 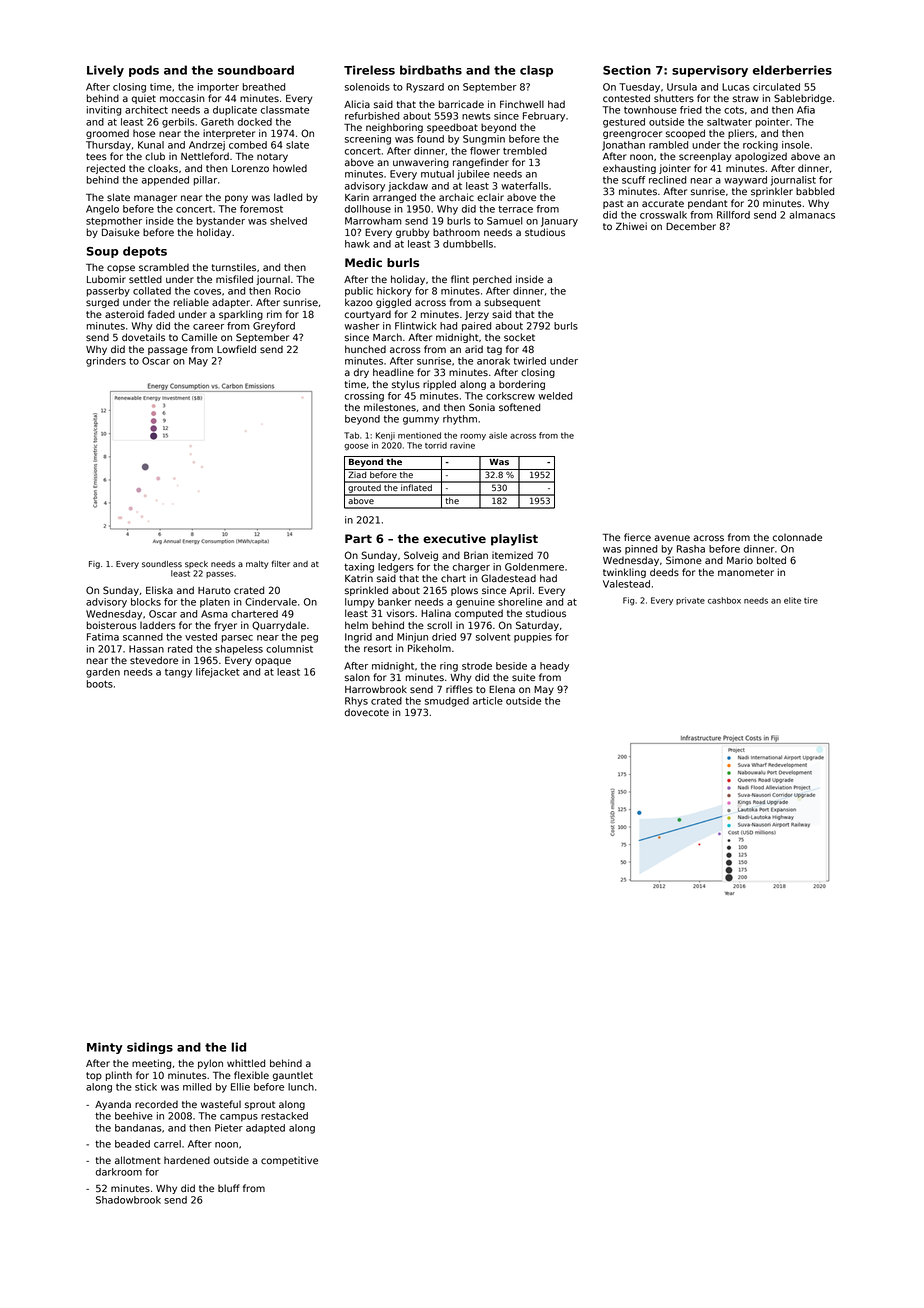 I want to click on Zhiwei, so click(x=631, y=226).
